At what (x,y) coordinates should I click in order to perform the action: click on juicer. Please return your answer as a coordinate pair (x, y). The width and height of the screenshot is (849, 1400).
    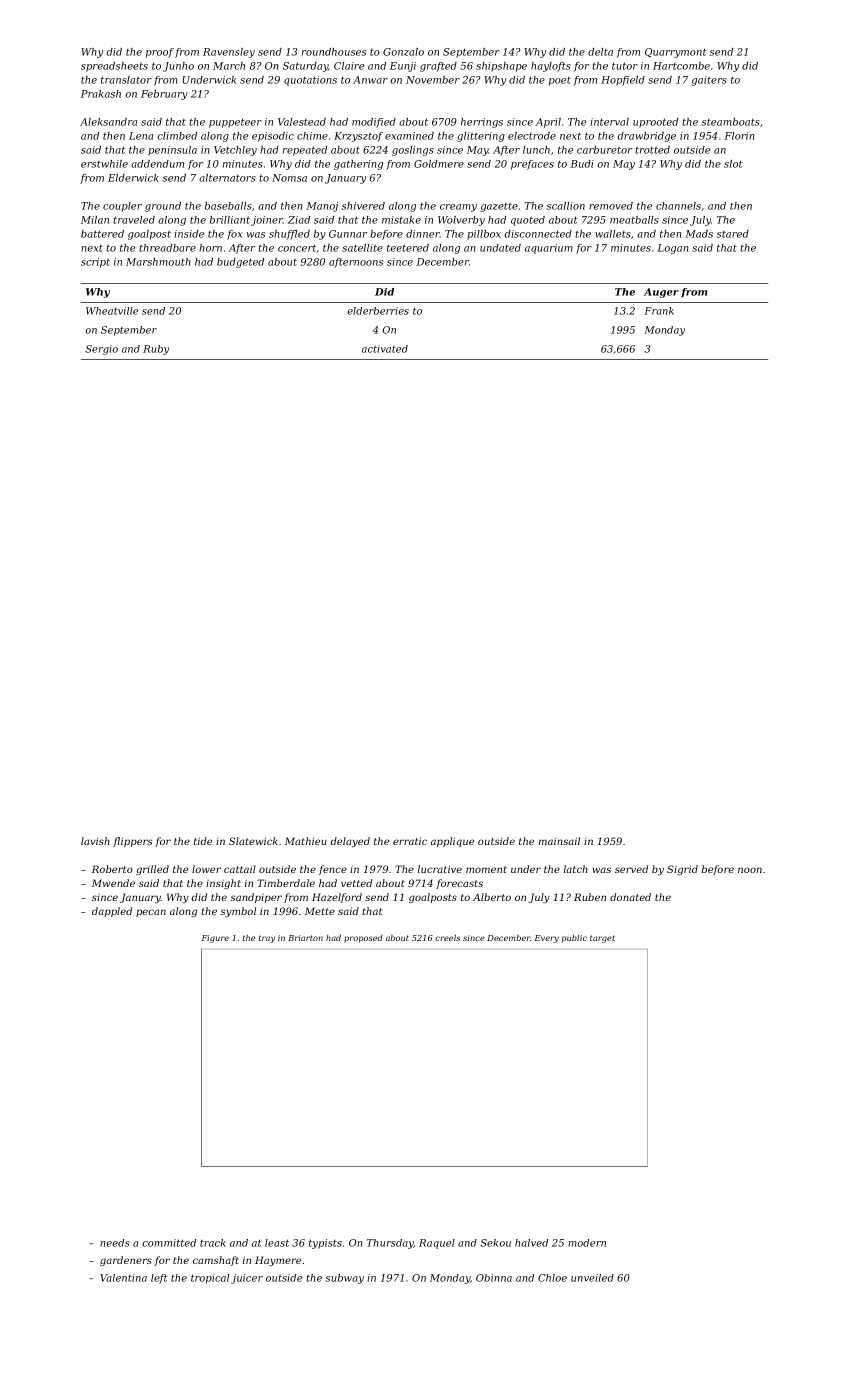
    Looking at the image, I should click on (247, 1279).
